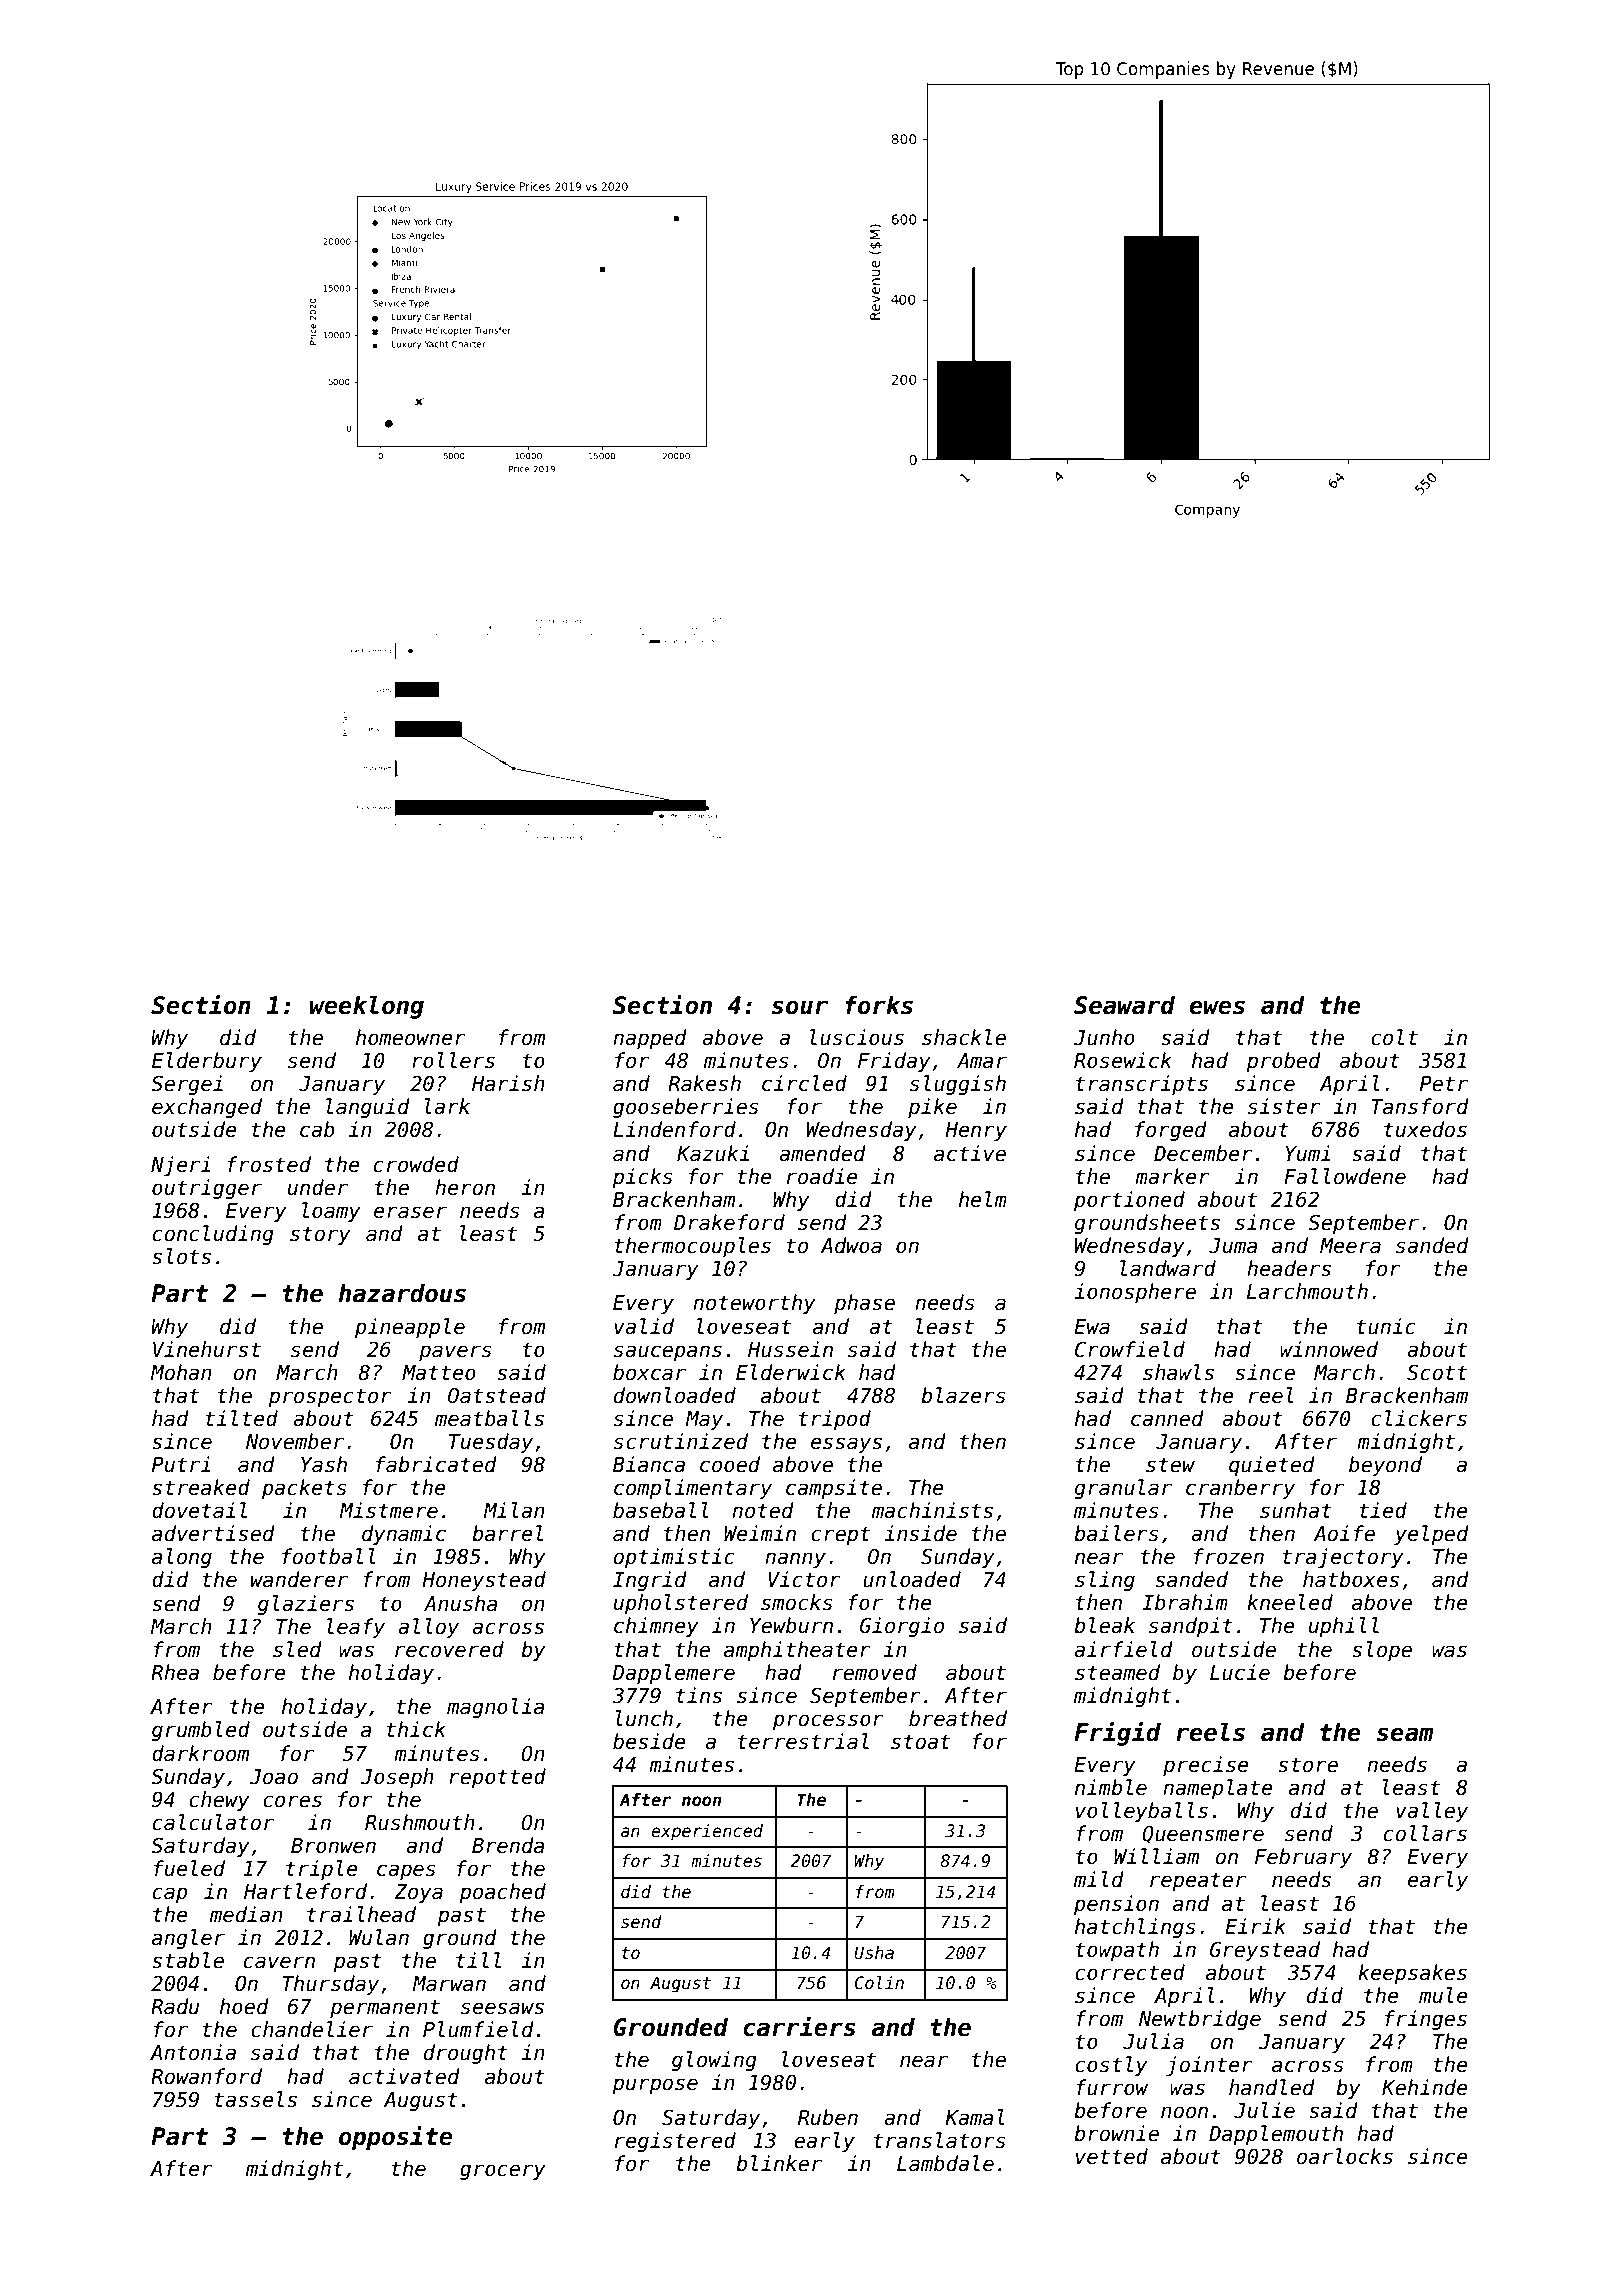 This screenshot has height=2292, width=1620. Describe the element at coordinates (402, 1293) in the screenshot. I see `hazardous` at that location.
